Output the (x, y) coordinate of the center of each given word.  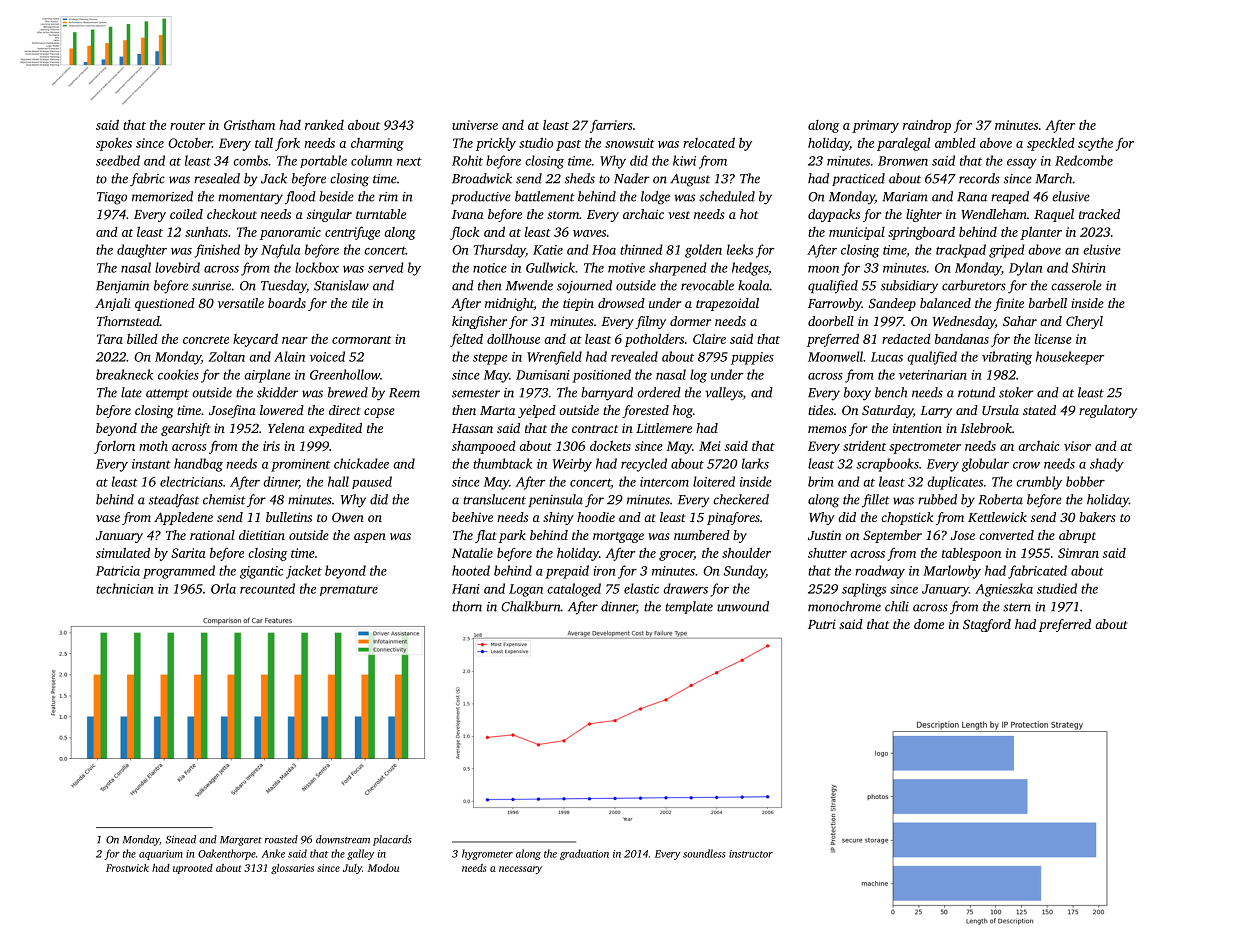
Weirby (572, 465)
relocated (709, 143)
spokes (114, 144)
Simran (1078, 553)
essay (1022, 164)
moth (153, 446)
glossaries (292, 869)
